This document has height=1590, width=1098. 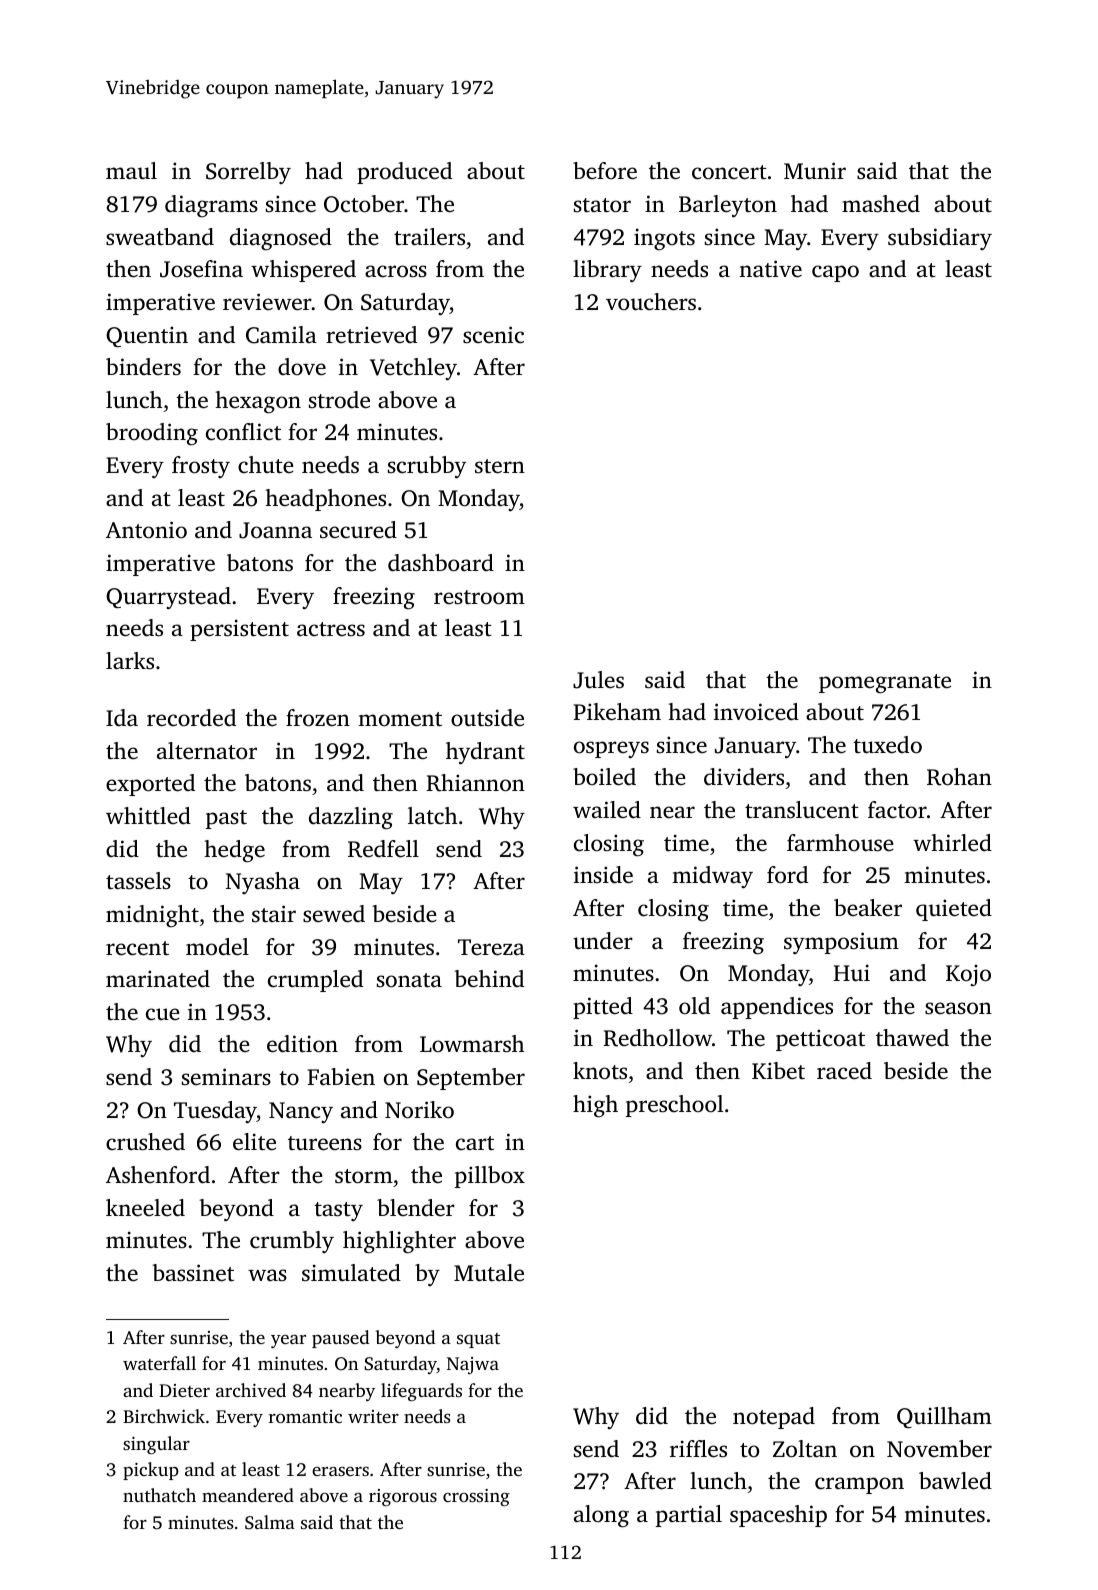 What do you see at coordinates (952, 843) in the document?
I see `whirled` at bounding box center [952, 843].
